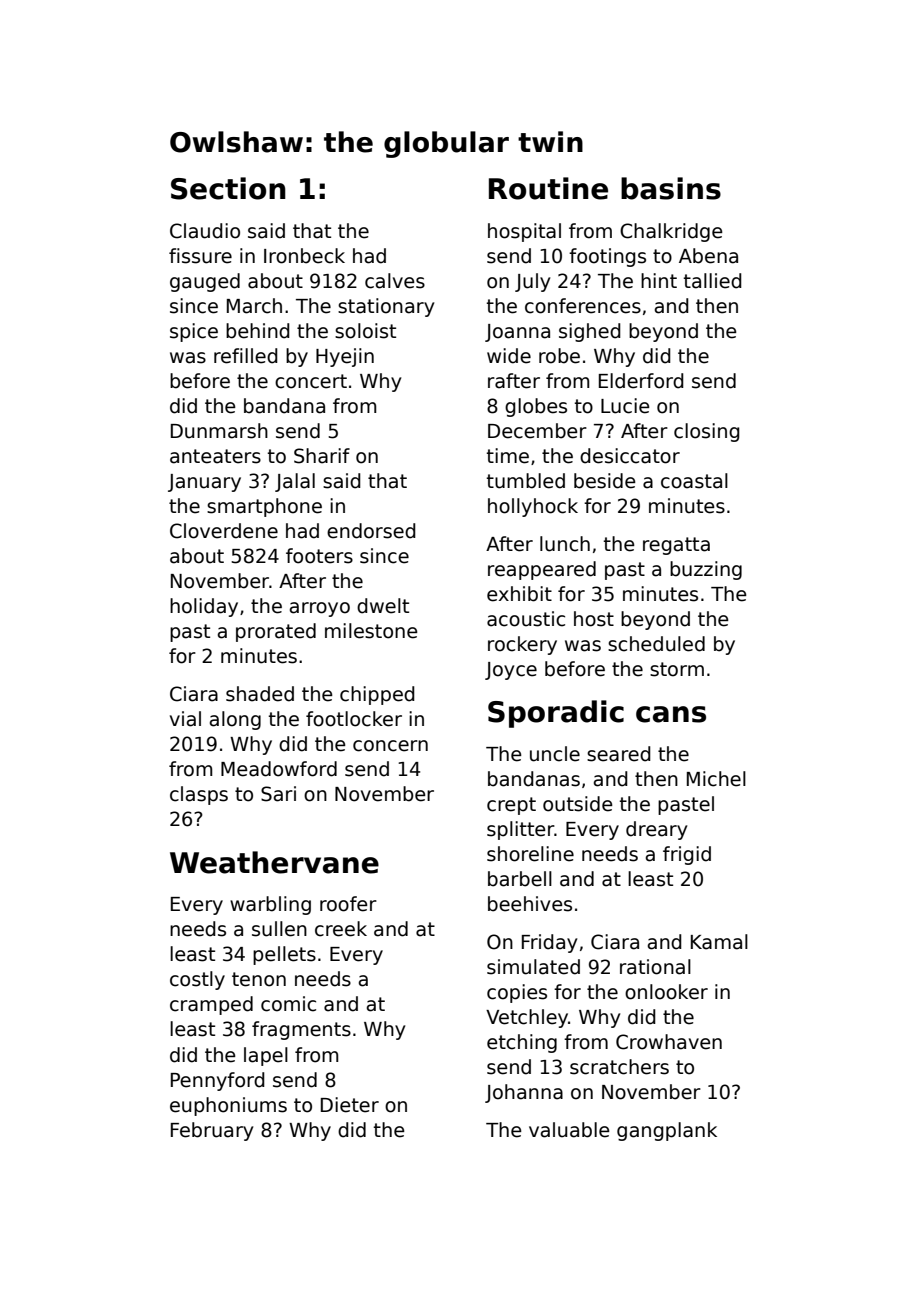 The width and height of the screenshot is (924, 1311). I want to click on footers, so click(319, 556).
